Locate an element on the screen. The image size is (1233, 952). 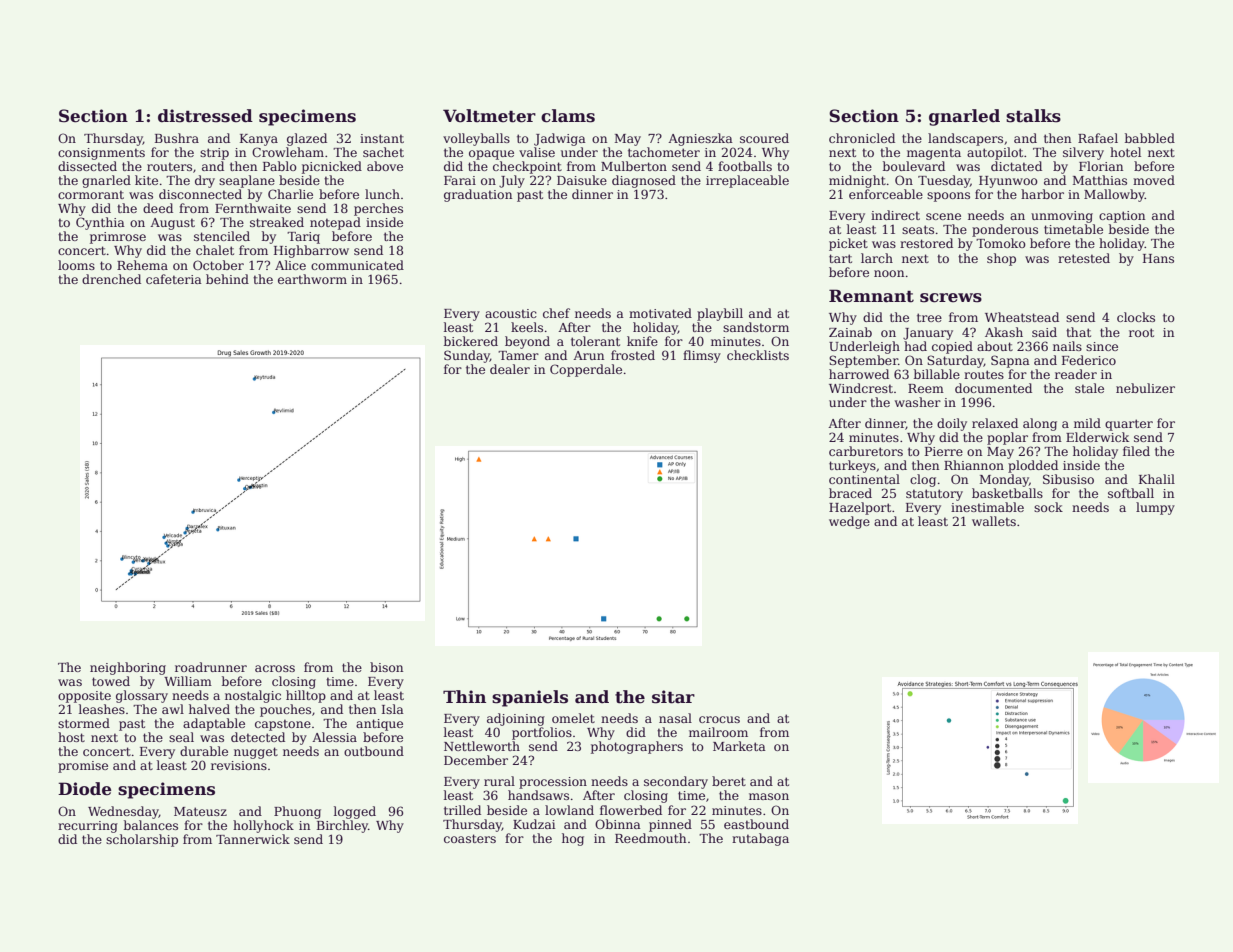
rutabaga is located at coordinates (760, 839).
